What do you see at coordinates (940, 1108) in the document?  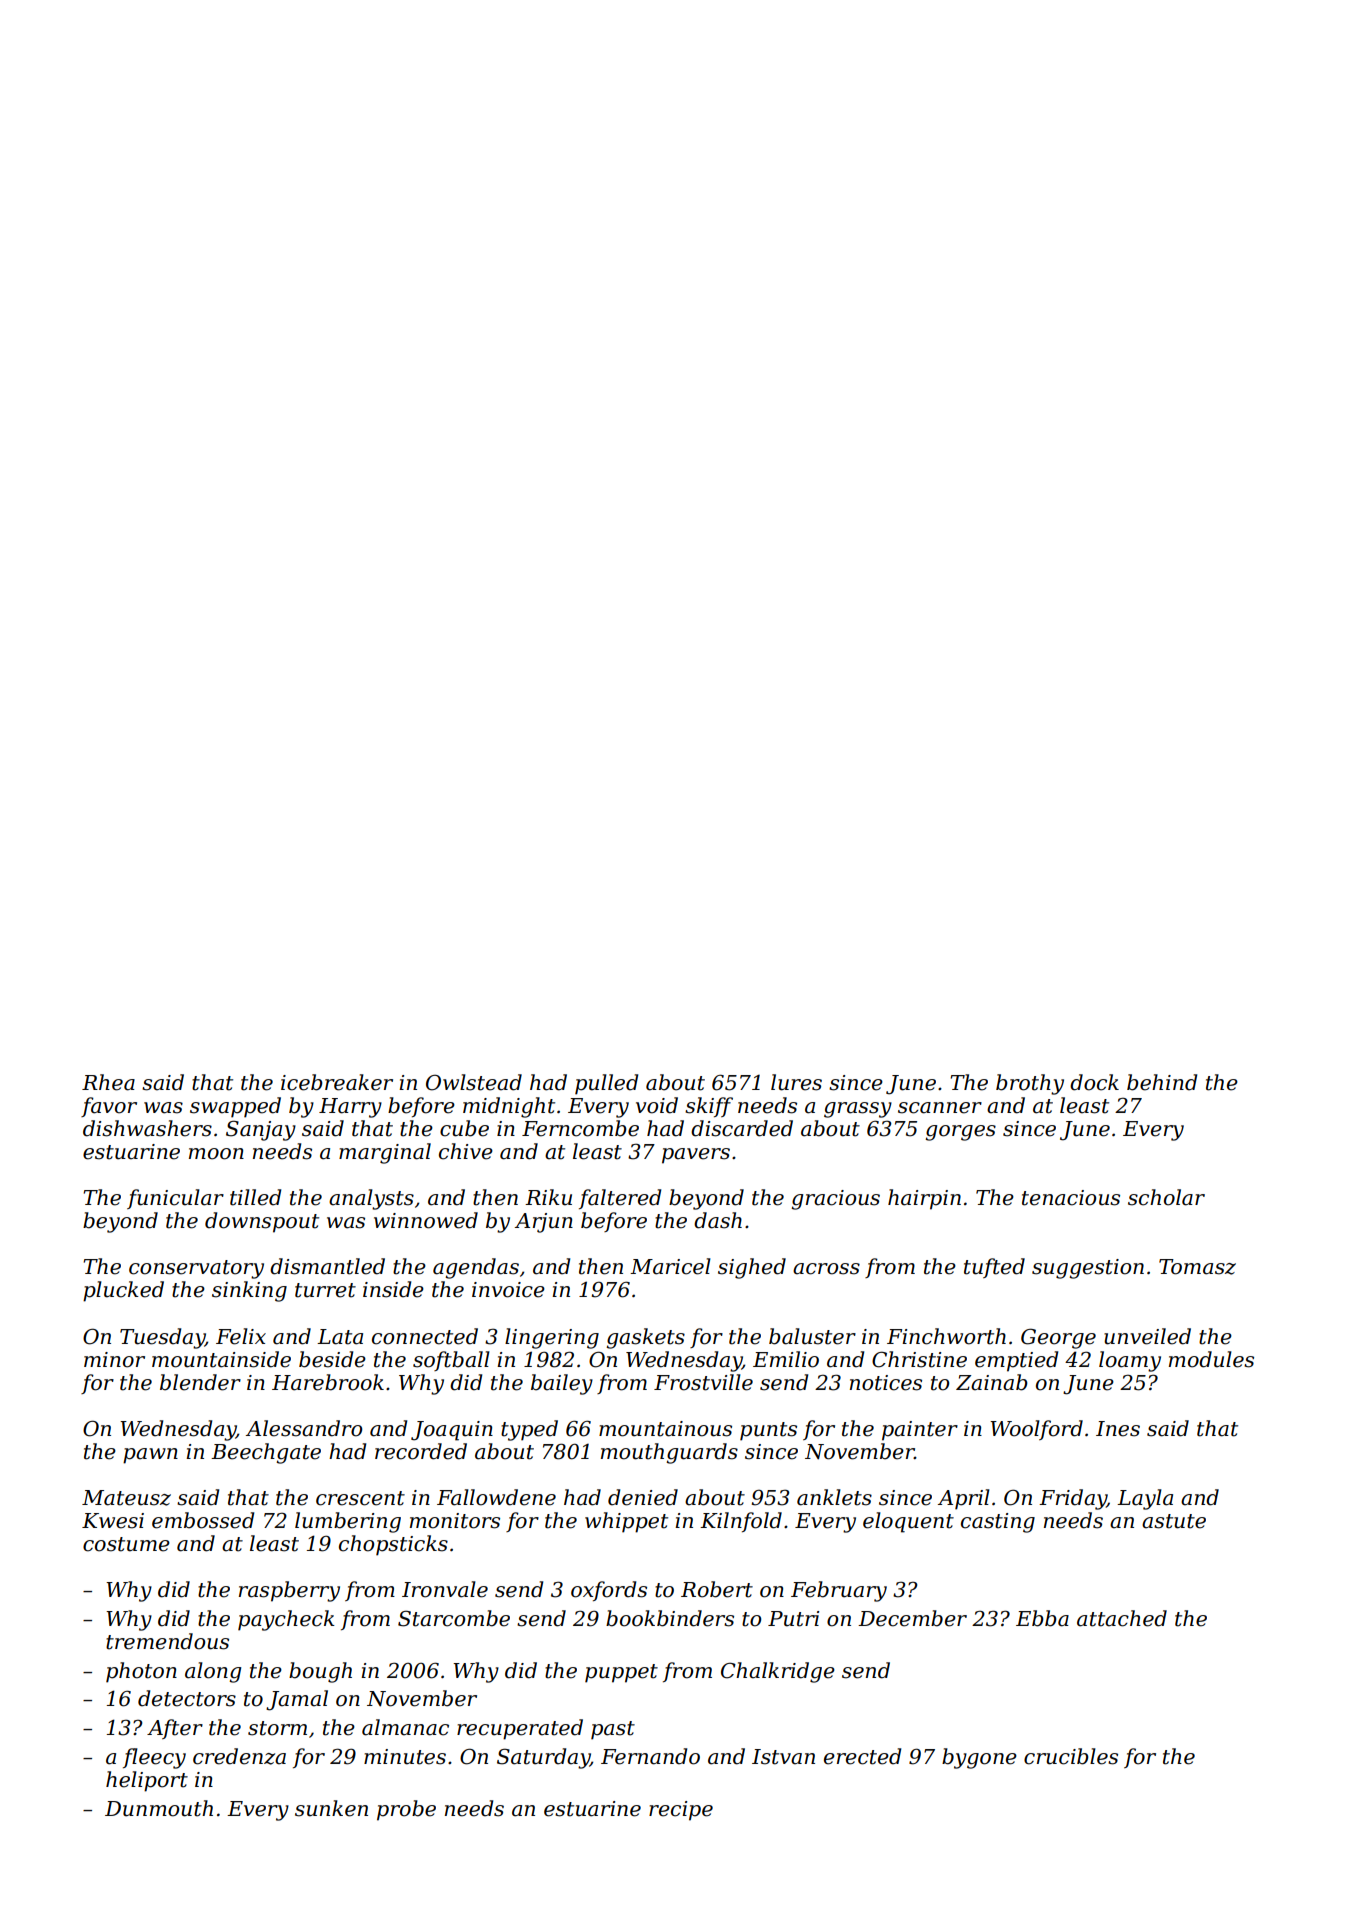 I see `scanner` at bounding box center [940, 1108].
